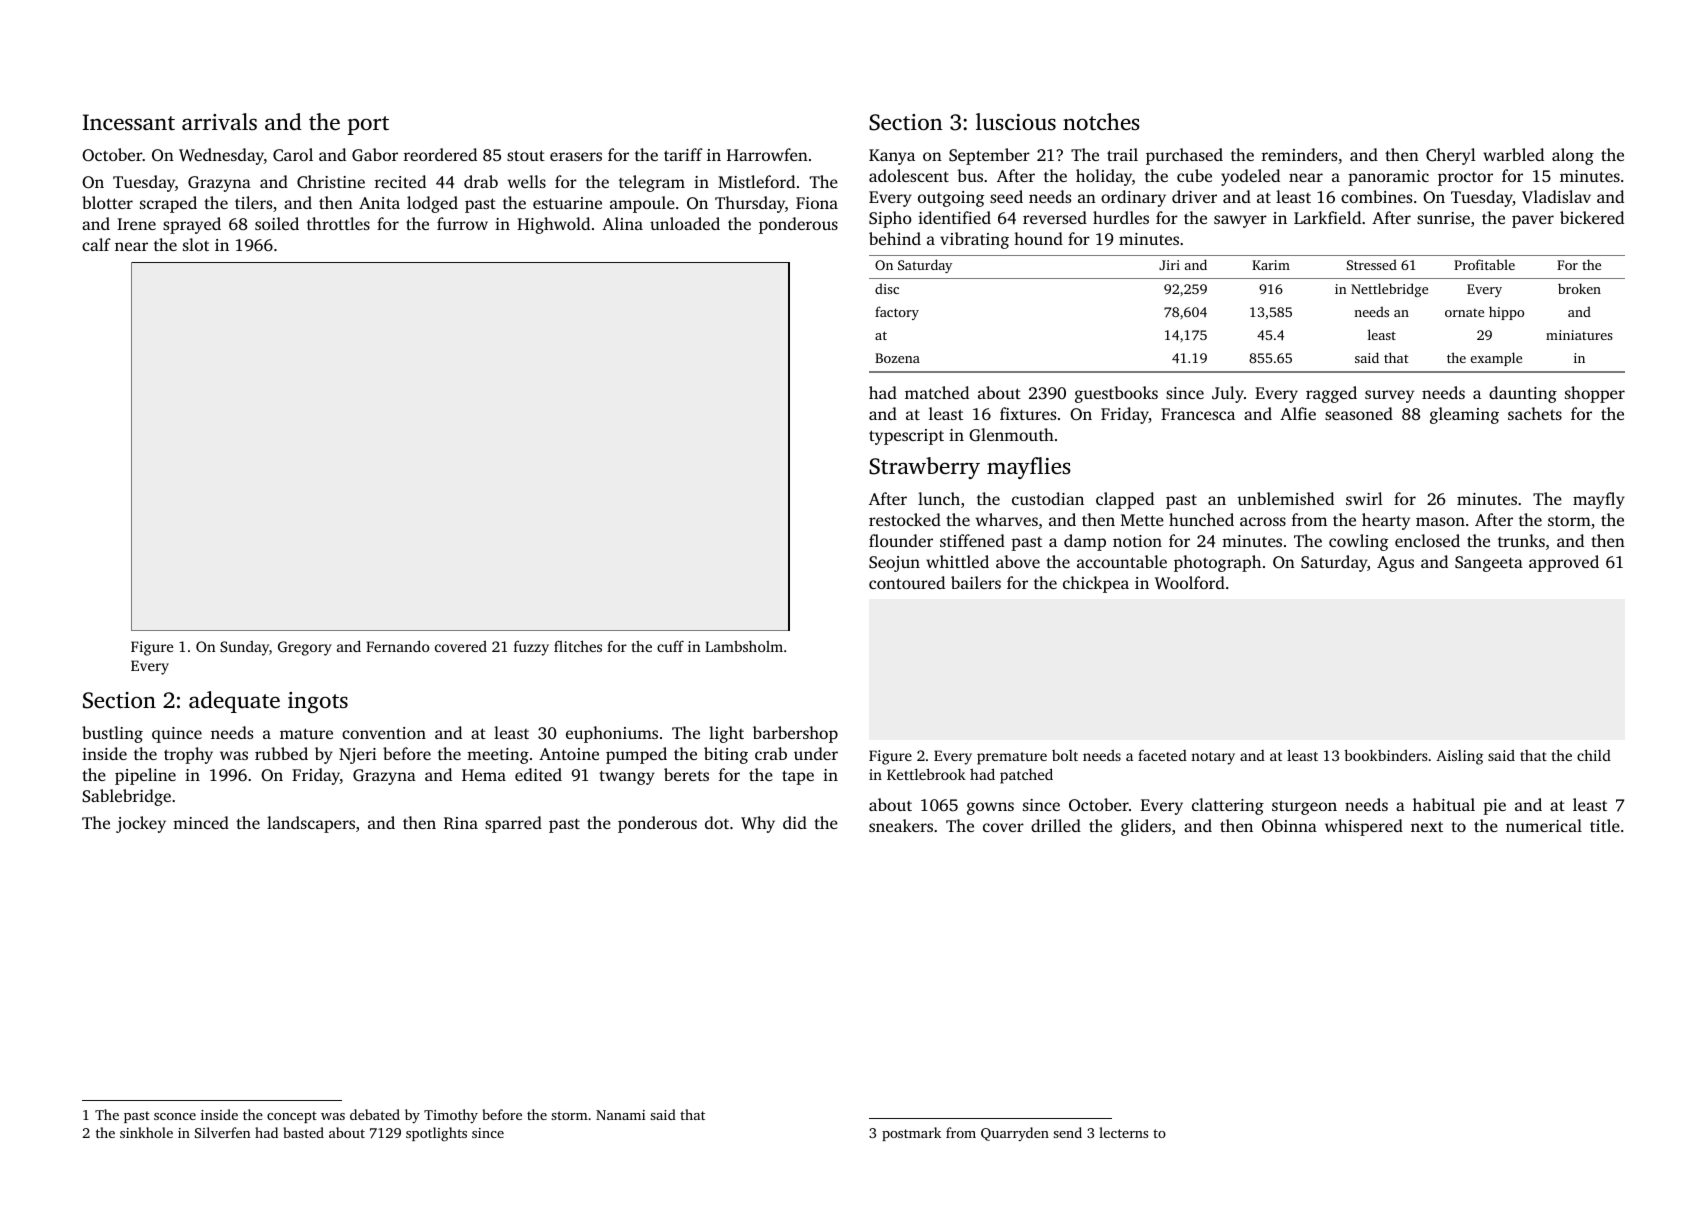 The width and height of the page is (1707, 1207). What do you see at coordinates (219, 122) in the page?
I see `arrivals` at bounding box center [219, 122].
